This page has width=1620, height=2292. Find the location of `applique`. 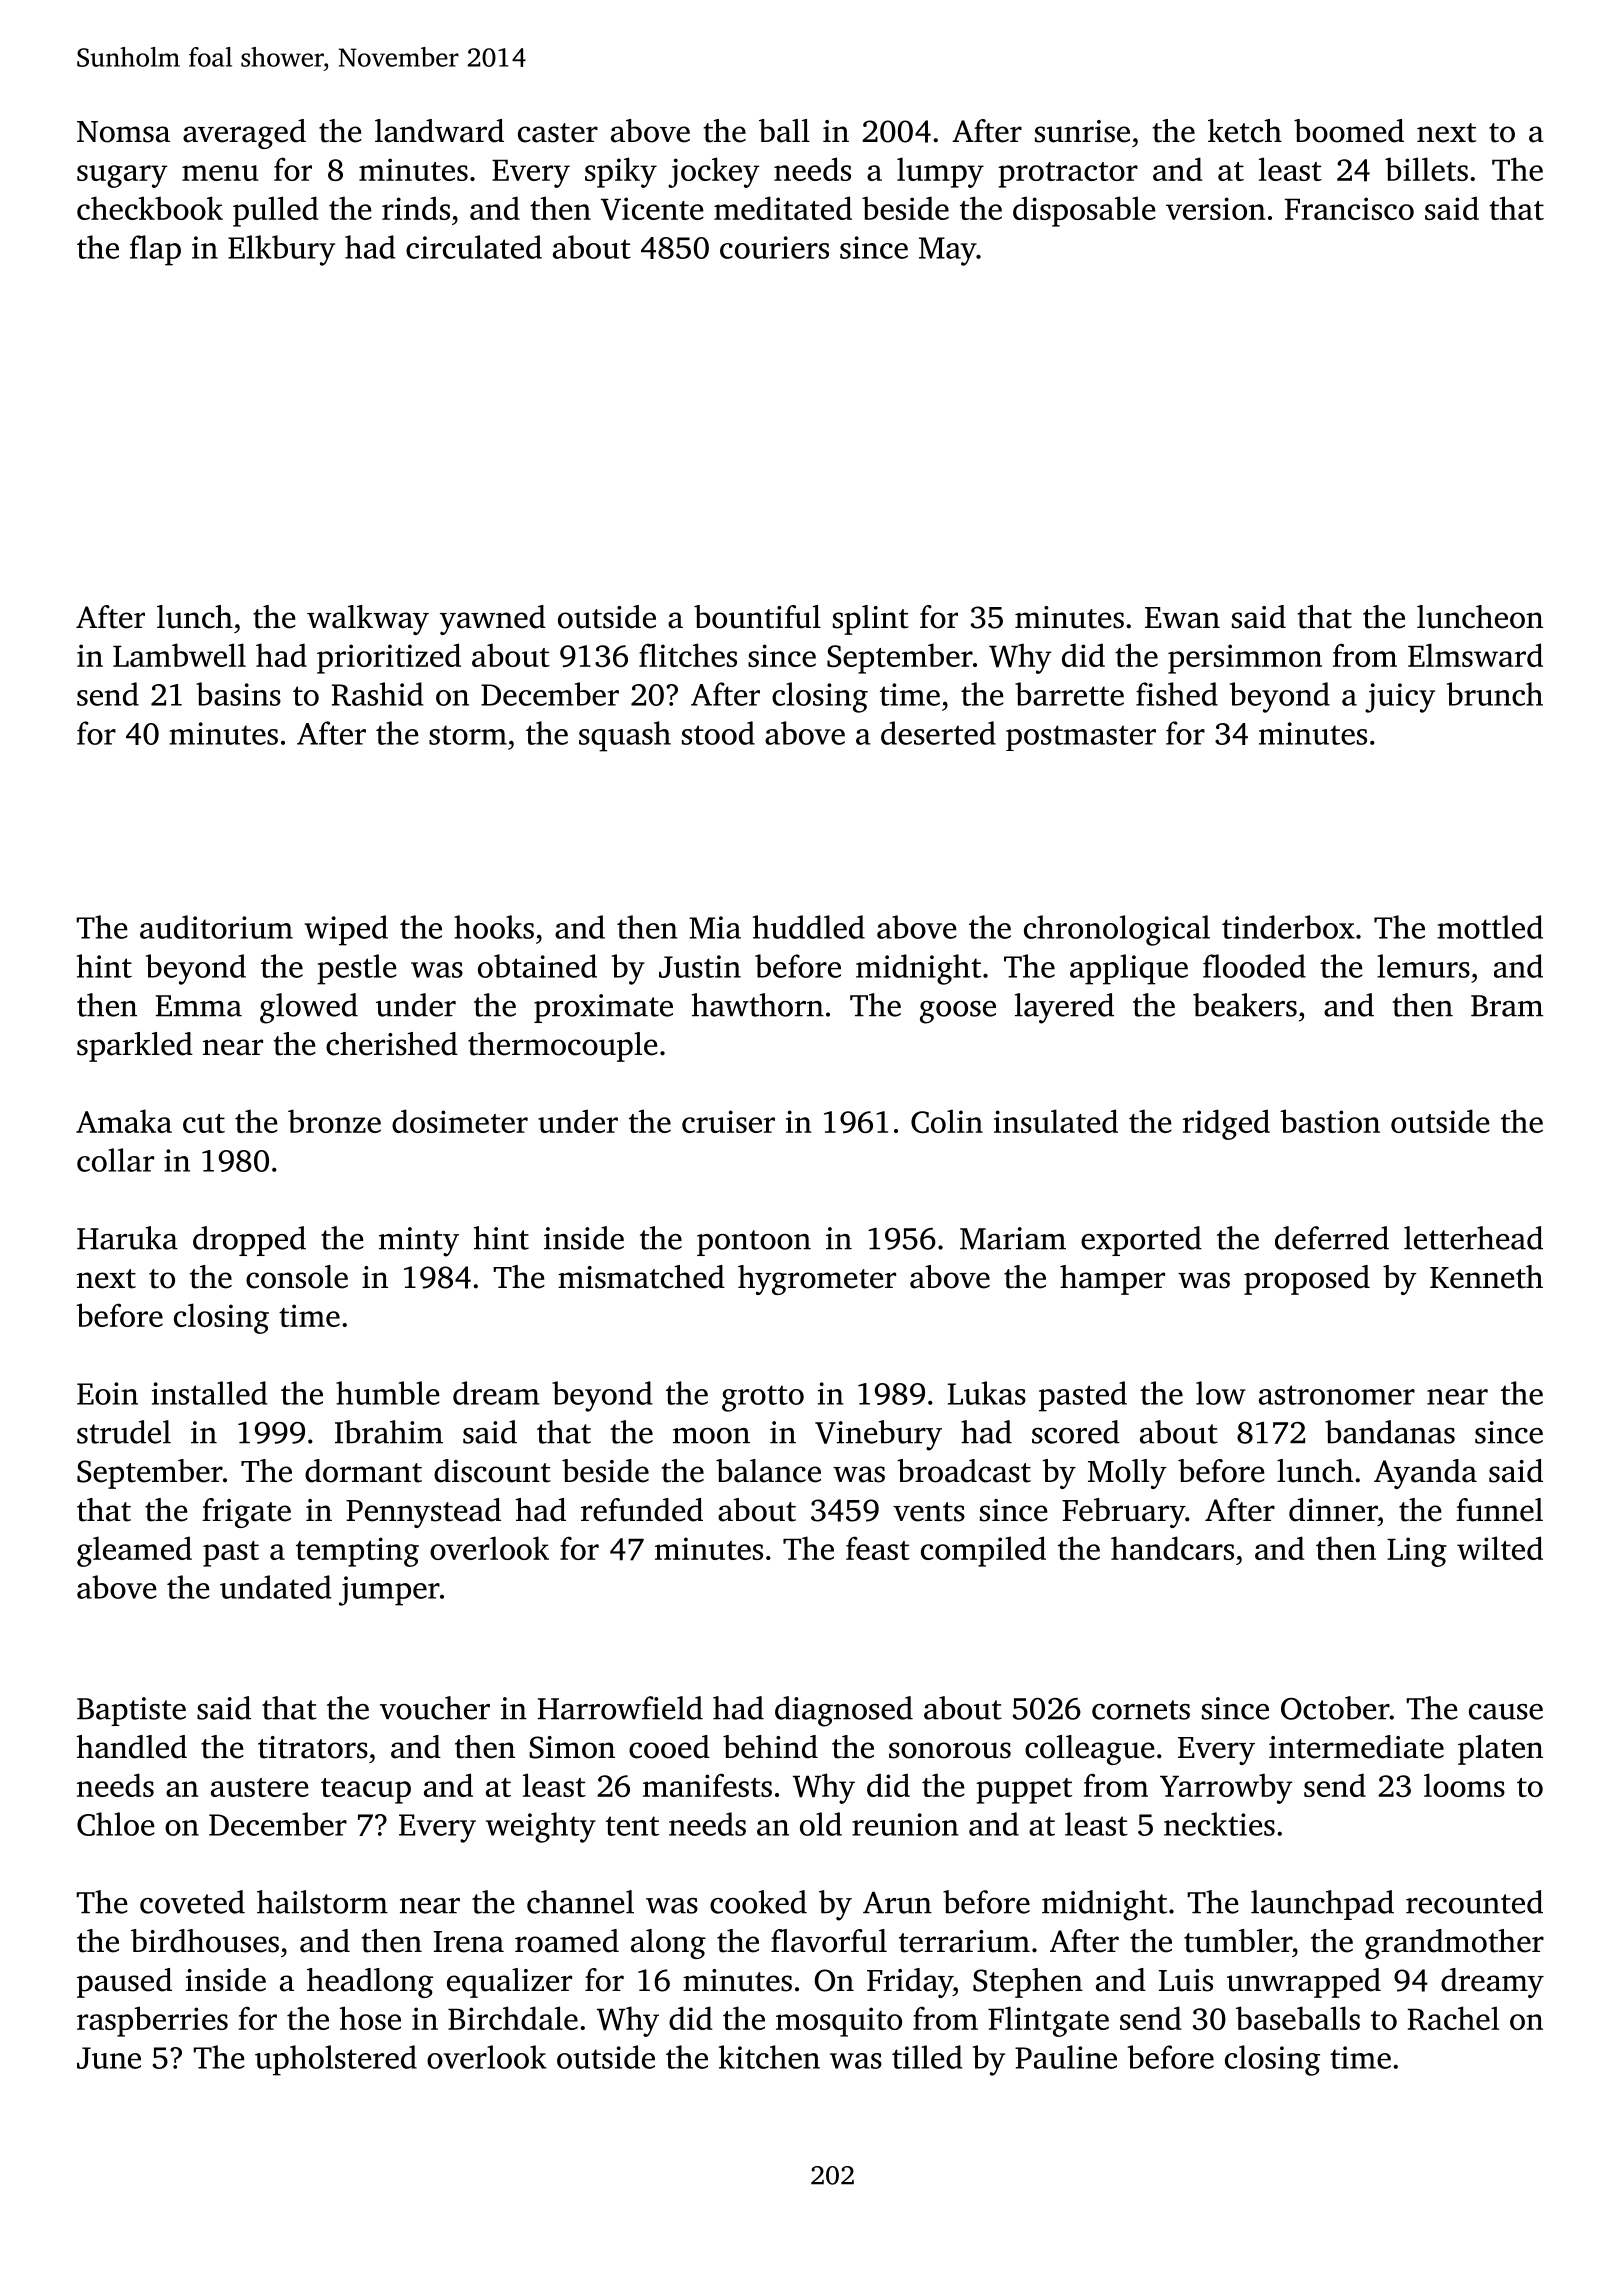

applique is located at coordinates (1129, 969).
